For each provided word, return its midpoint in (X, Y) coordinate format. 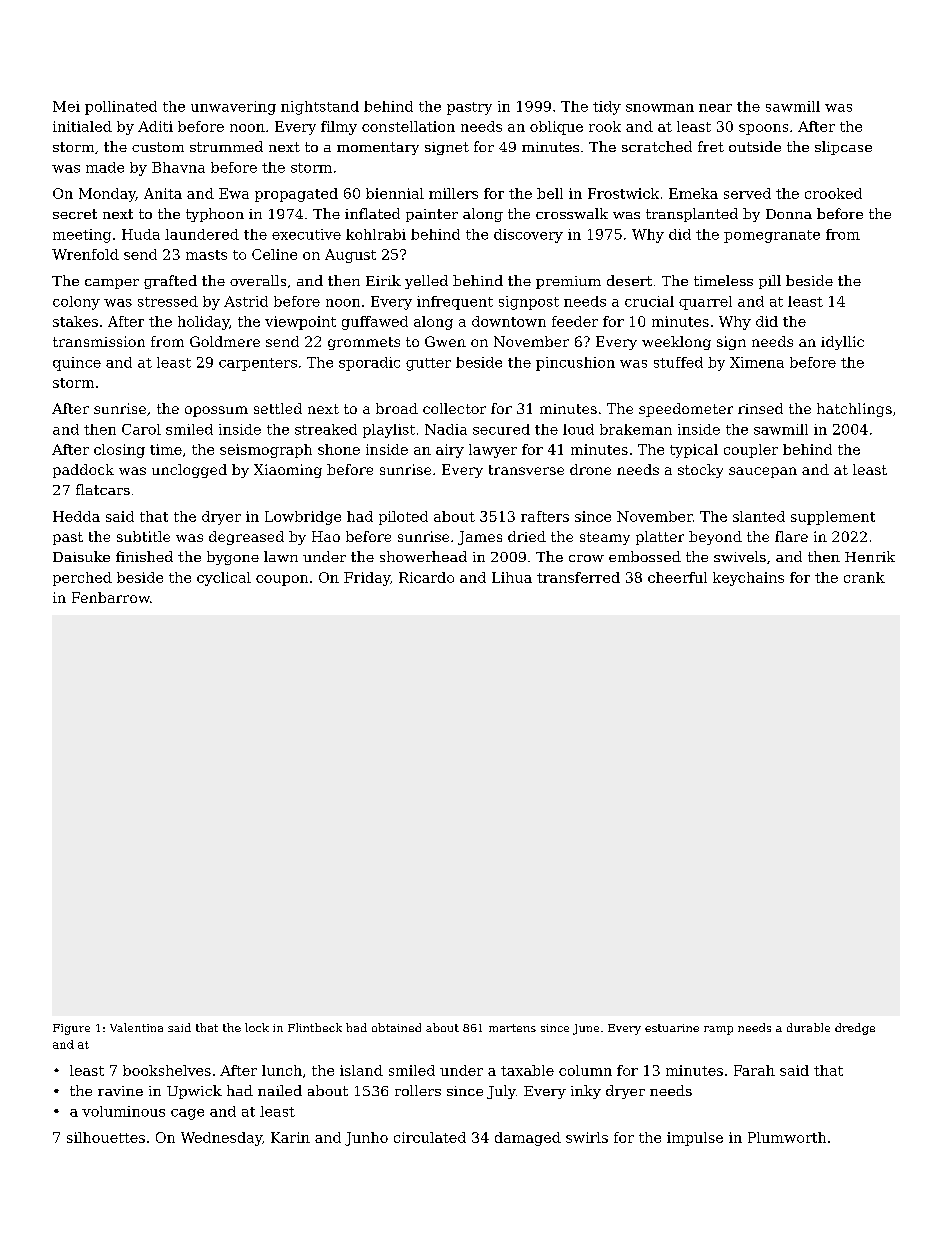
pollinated (121, 108)
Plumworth (787, 1137)
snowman (660, 108)
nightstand (320, 108)
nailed (280, 1090)
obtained (396, 1027)
